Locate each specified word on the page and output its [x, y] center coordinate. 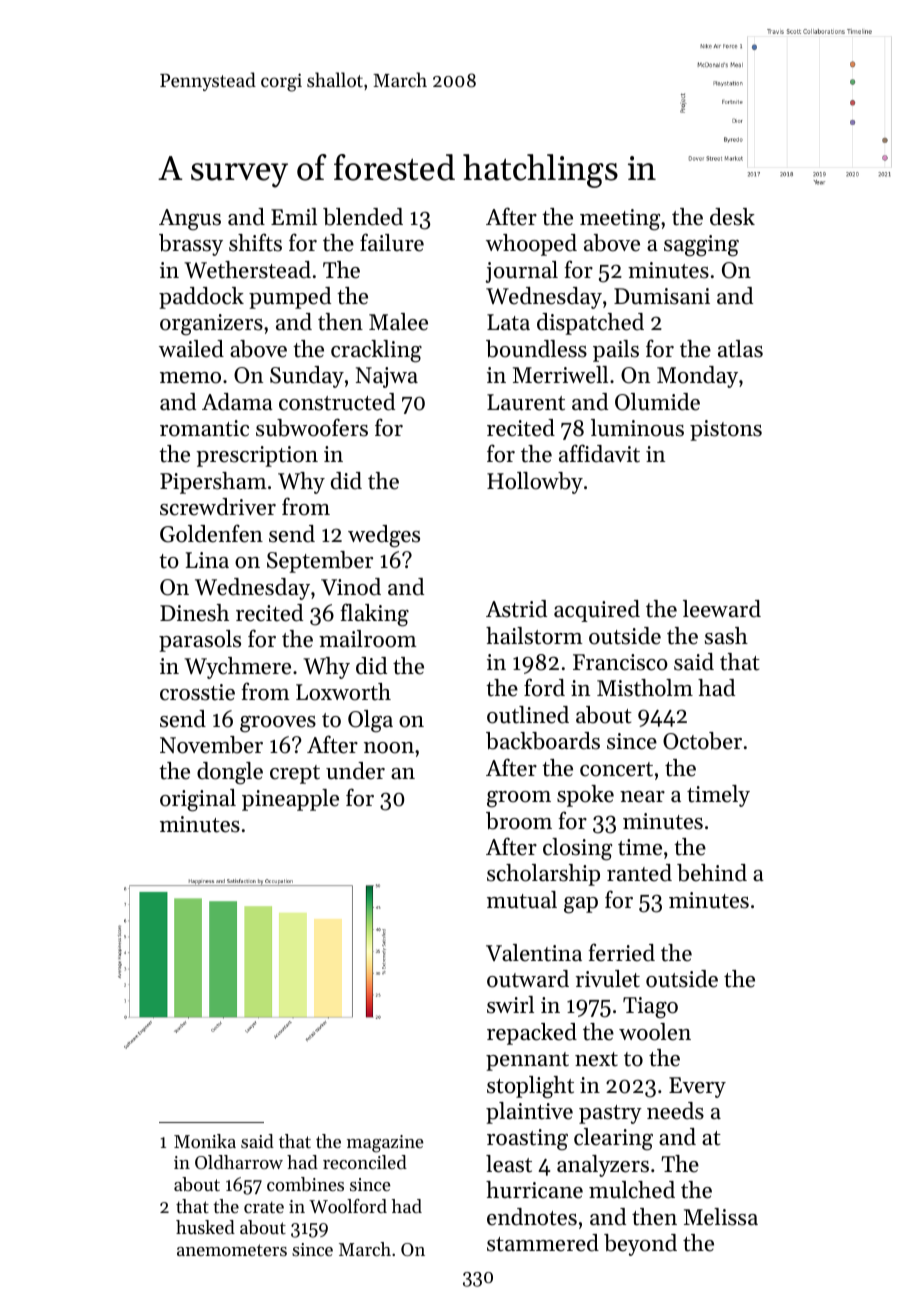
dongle [230, 773]
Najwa [387, 377]
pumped [290, 298]
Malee [398, 322]
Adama [237, 402]
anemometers [232, 1250]
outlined [528, 715]
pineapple [290, 800]
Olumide [657, 402]
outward [528, 979]
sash [726, 636]
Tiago [650, 1008]
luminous [637, 428]
